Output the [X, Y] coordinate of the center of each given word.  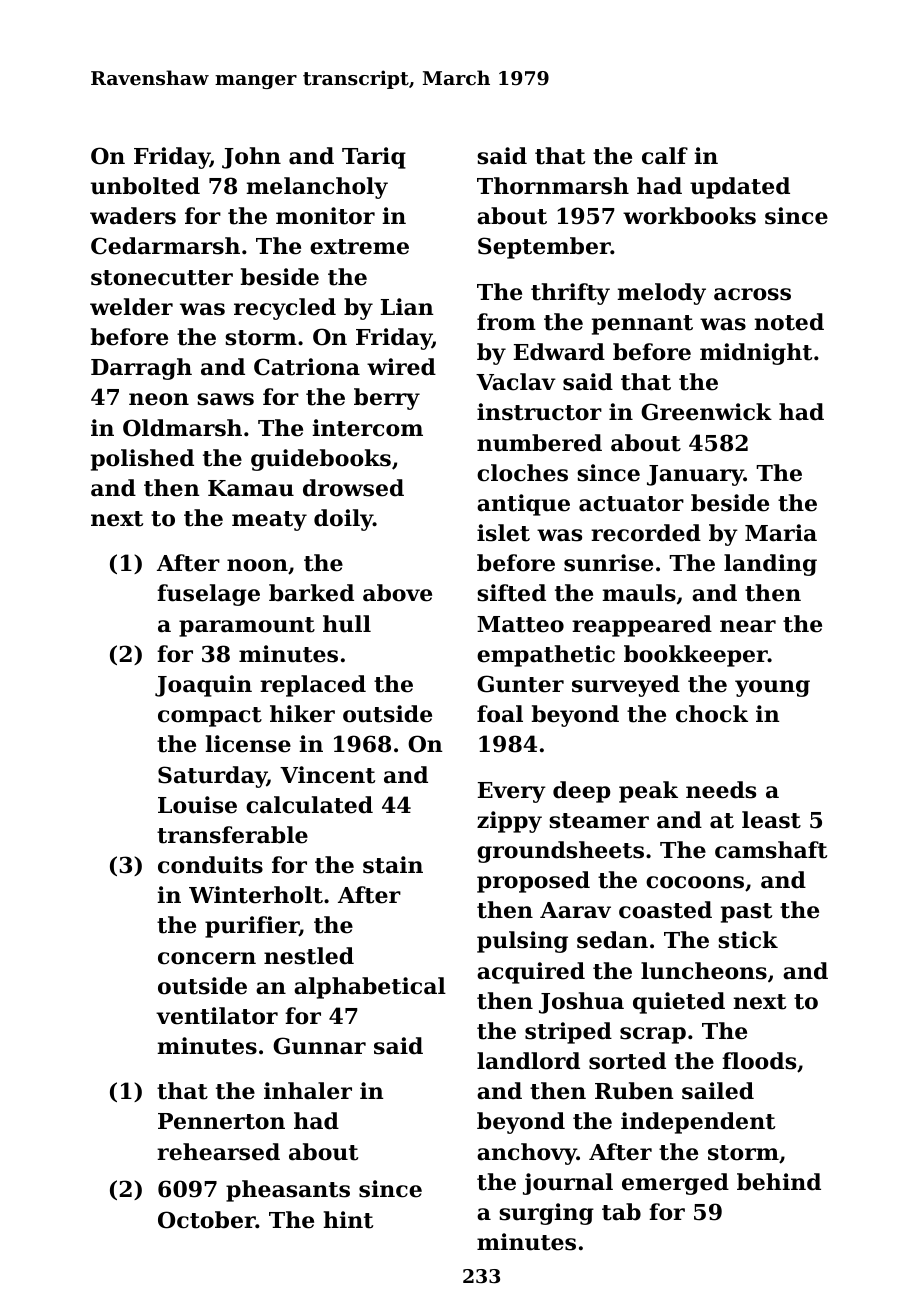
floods [759, 1061]
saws [225, 399]
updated [740, 188]
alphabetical [370, 988]
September [544, 248]
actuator [631, 504]
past [746, 913]
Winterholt [256, 895]
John [251, 158]
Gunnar [319, 1046]
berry [387, 399]
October [207, 1220]
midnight [756, 354]
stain [393, 865]
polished [142, 460]
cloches [522, 473]
